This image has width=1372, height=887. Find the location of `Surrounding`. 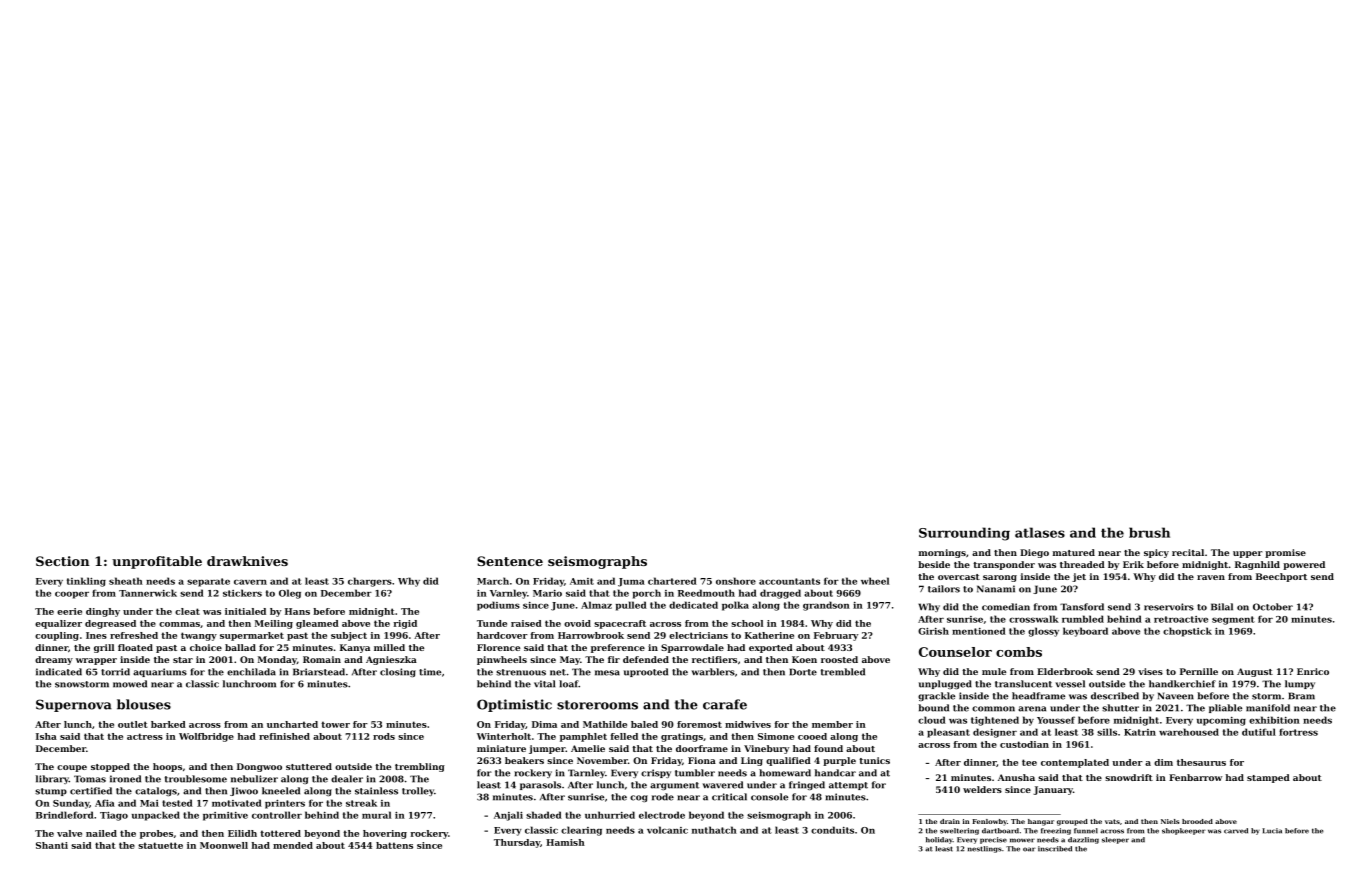

Surrounding is located at coordinates (964, 534).
